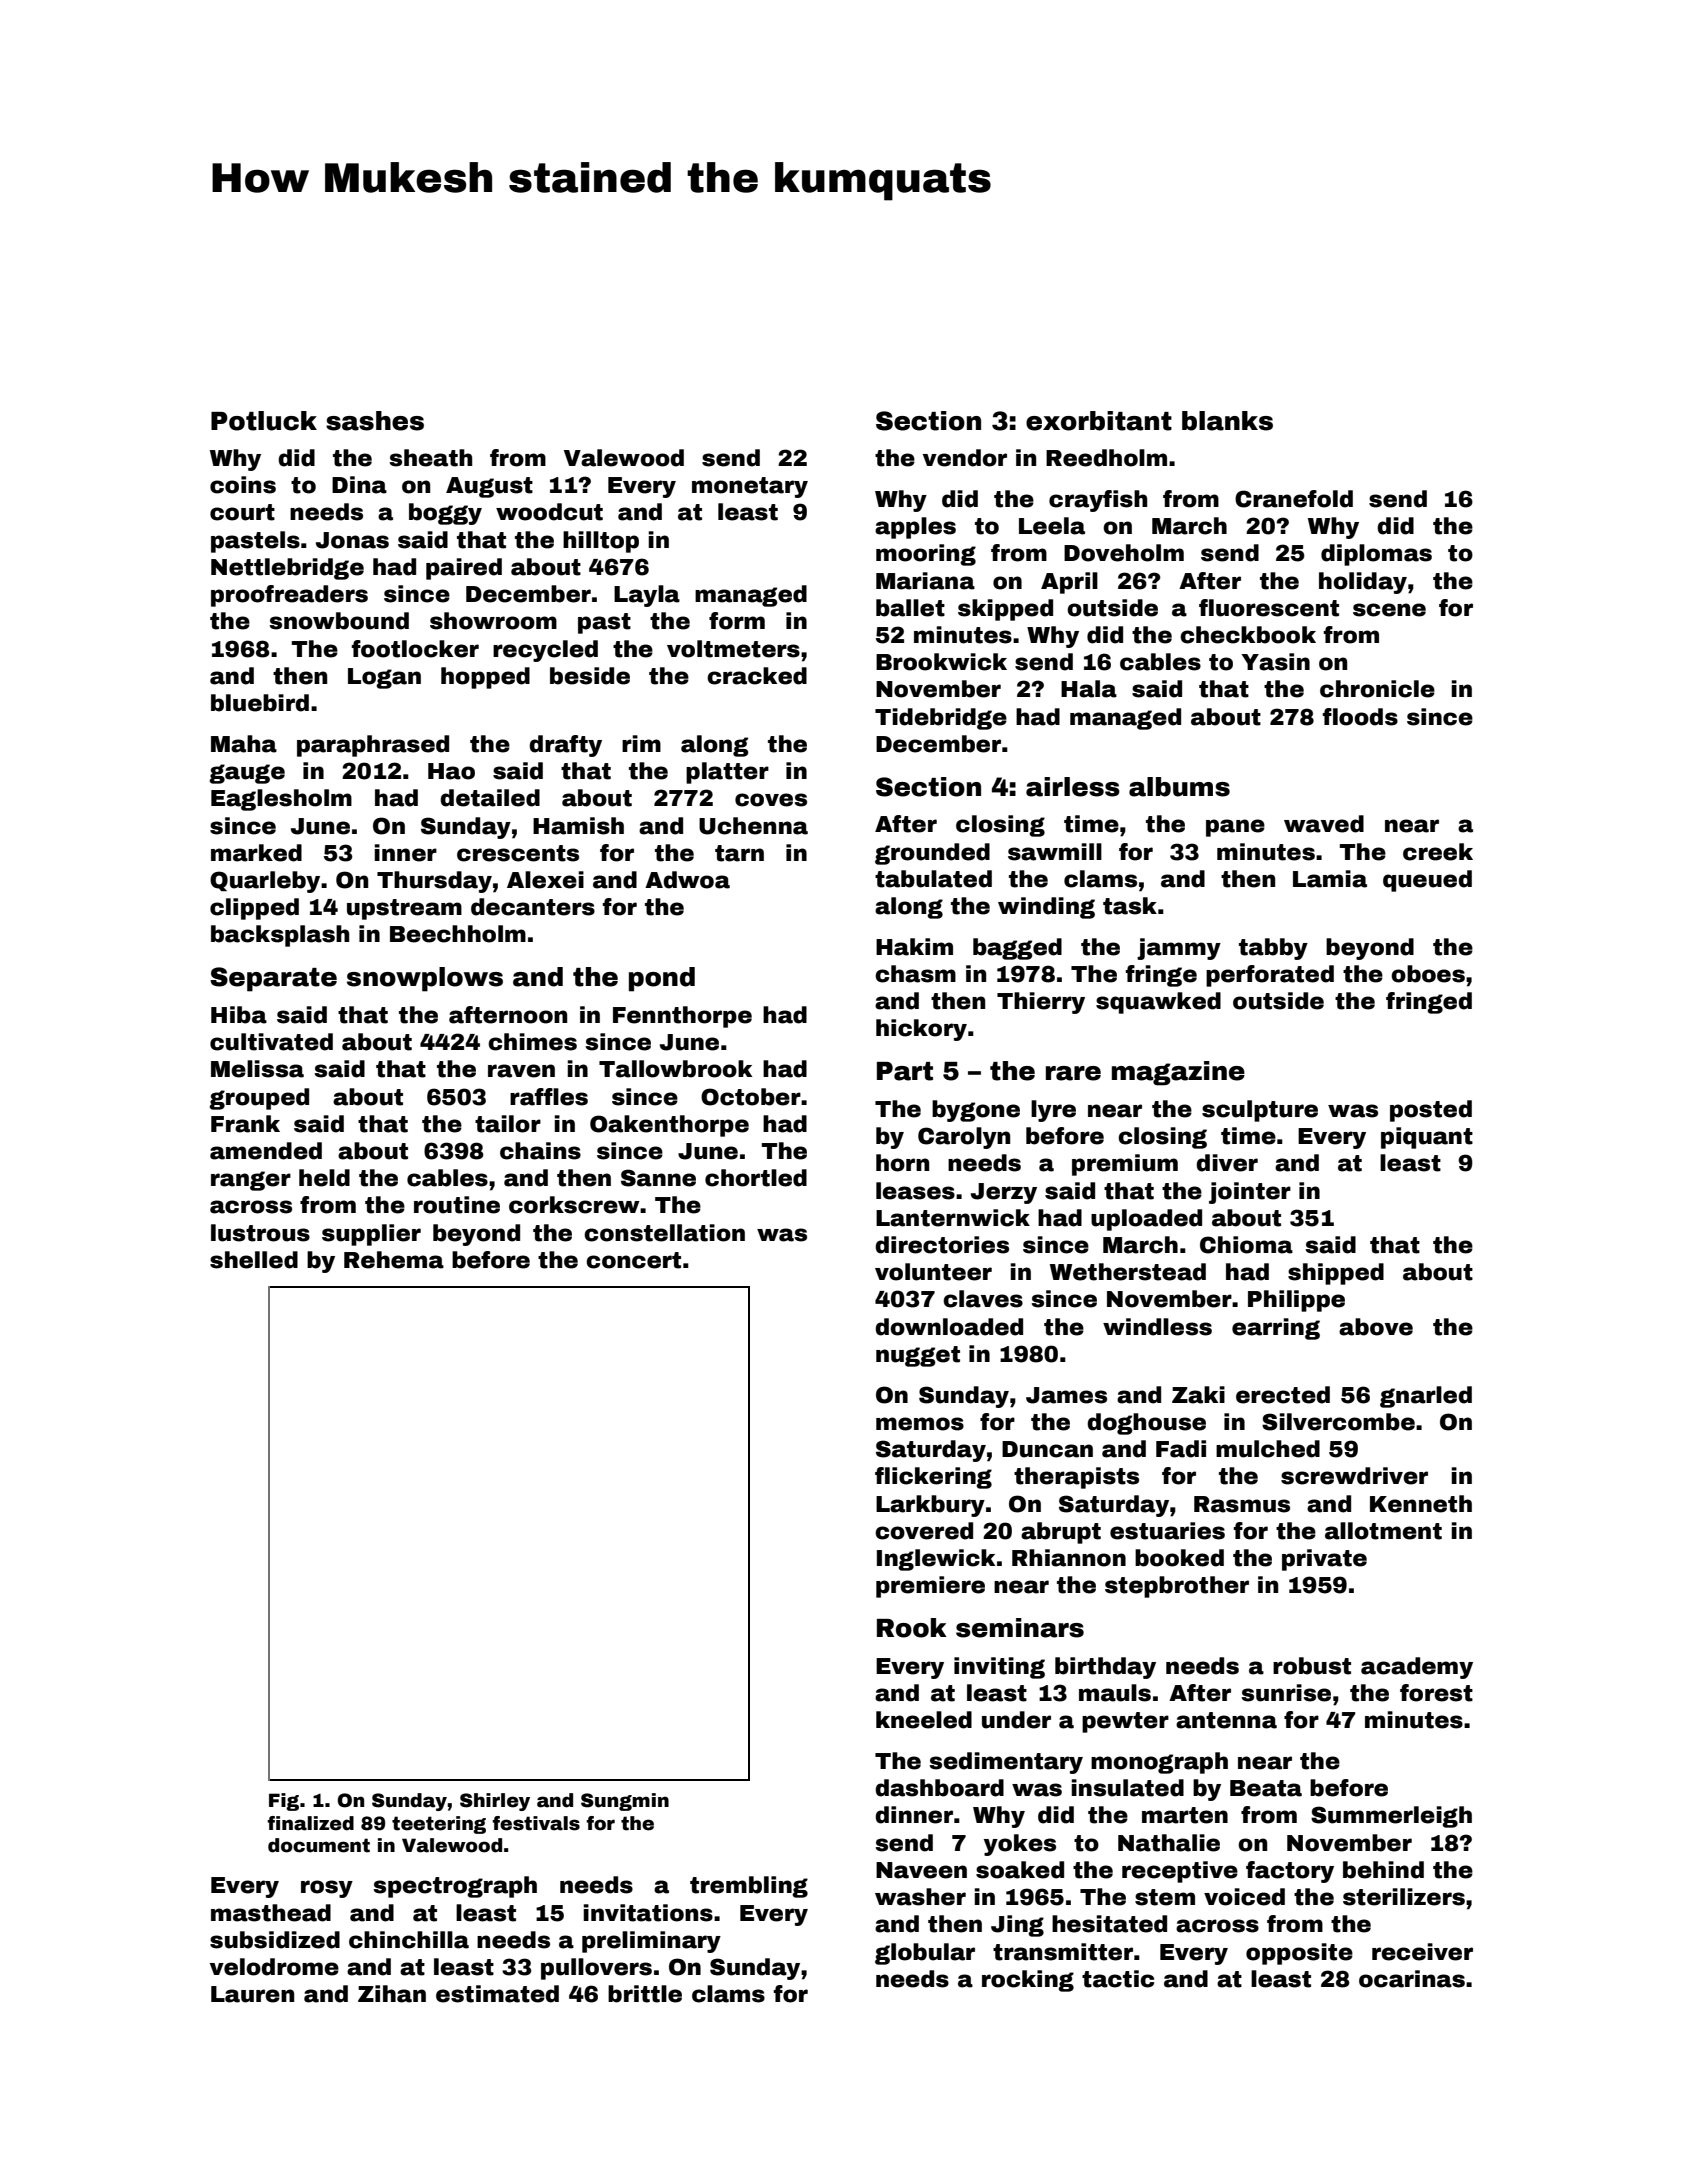  What do you see at coordinates (375, 421) in the document?
I see `sashes` at bounding box center [375, 421].
